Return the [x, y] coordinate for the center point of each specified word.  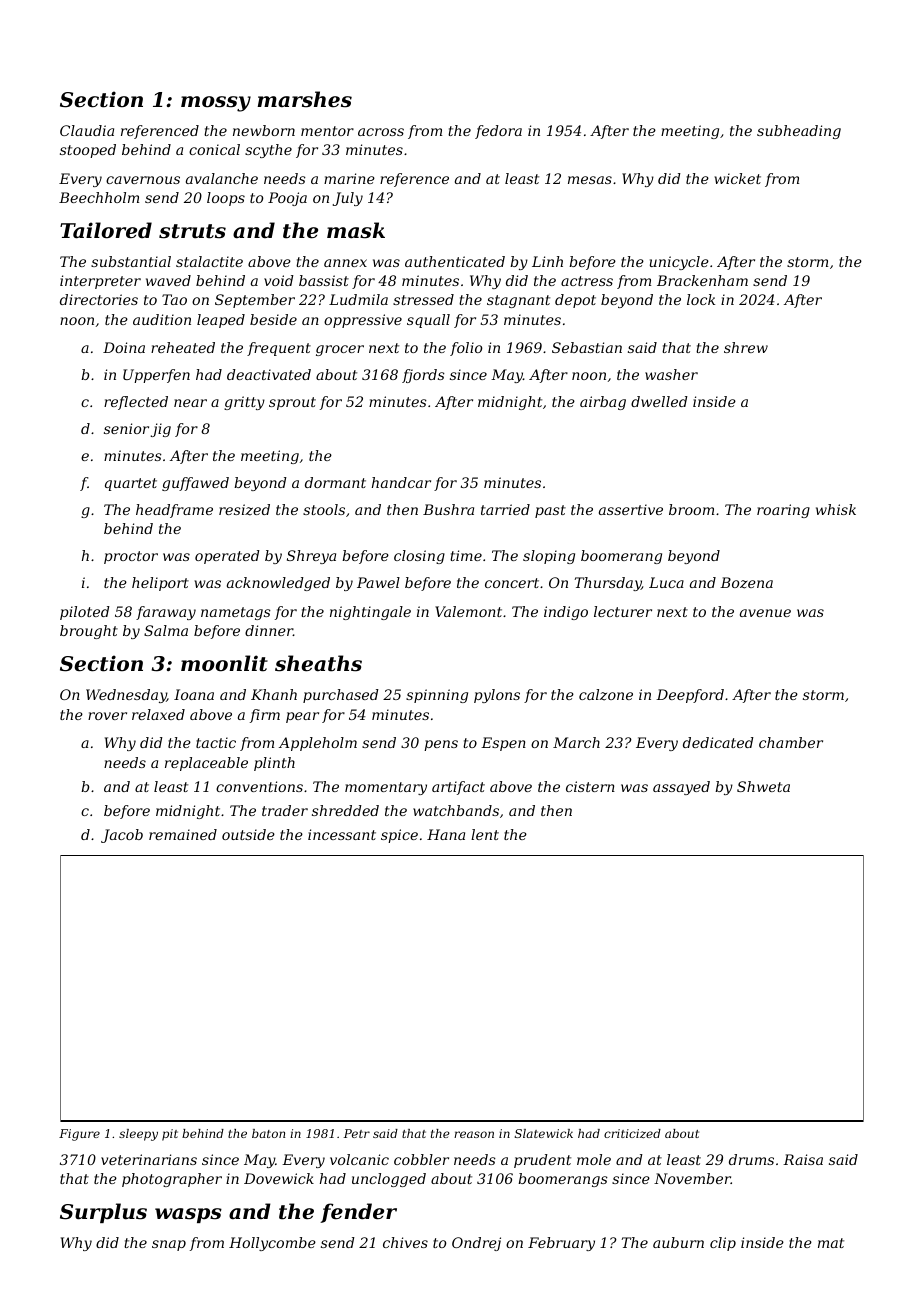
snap [169, 1245]
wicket [737, 178]
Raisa [803, 1159]
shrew [746, 347]
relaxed [158, 714]
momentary [386, 788]
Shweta [763, 786]
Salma [166, 630]
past [550, 511]
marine [349, 178]
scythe [268, 151]
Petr [357, 1133]
